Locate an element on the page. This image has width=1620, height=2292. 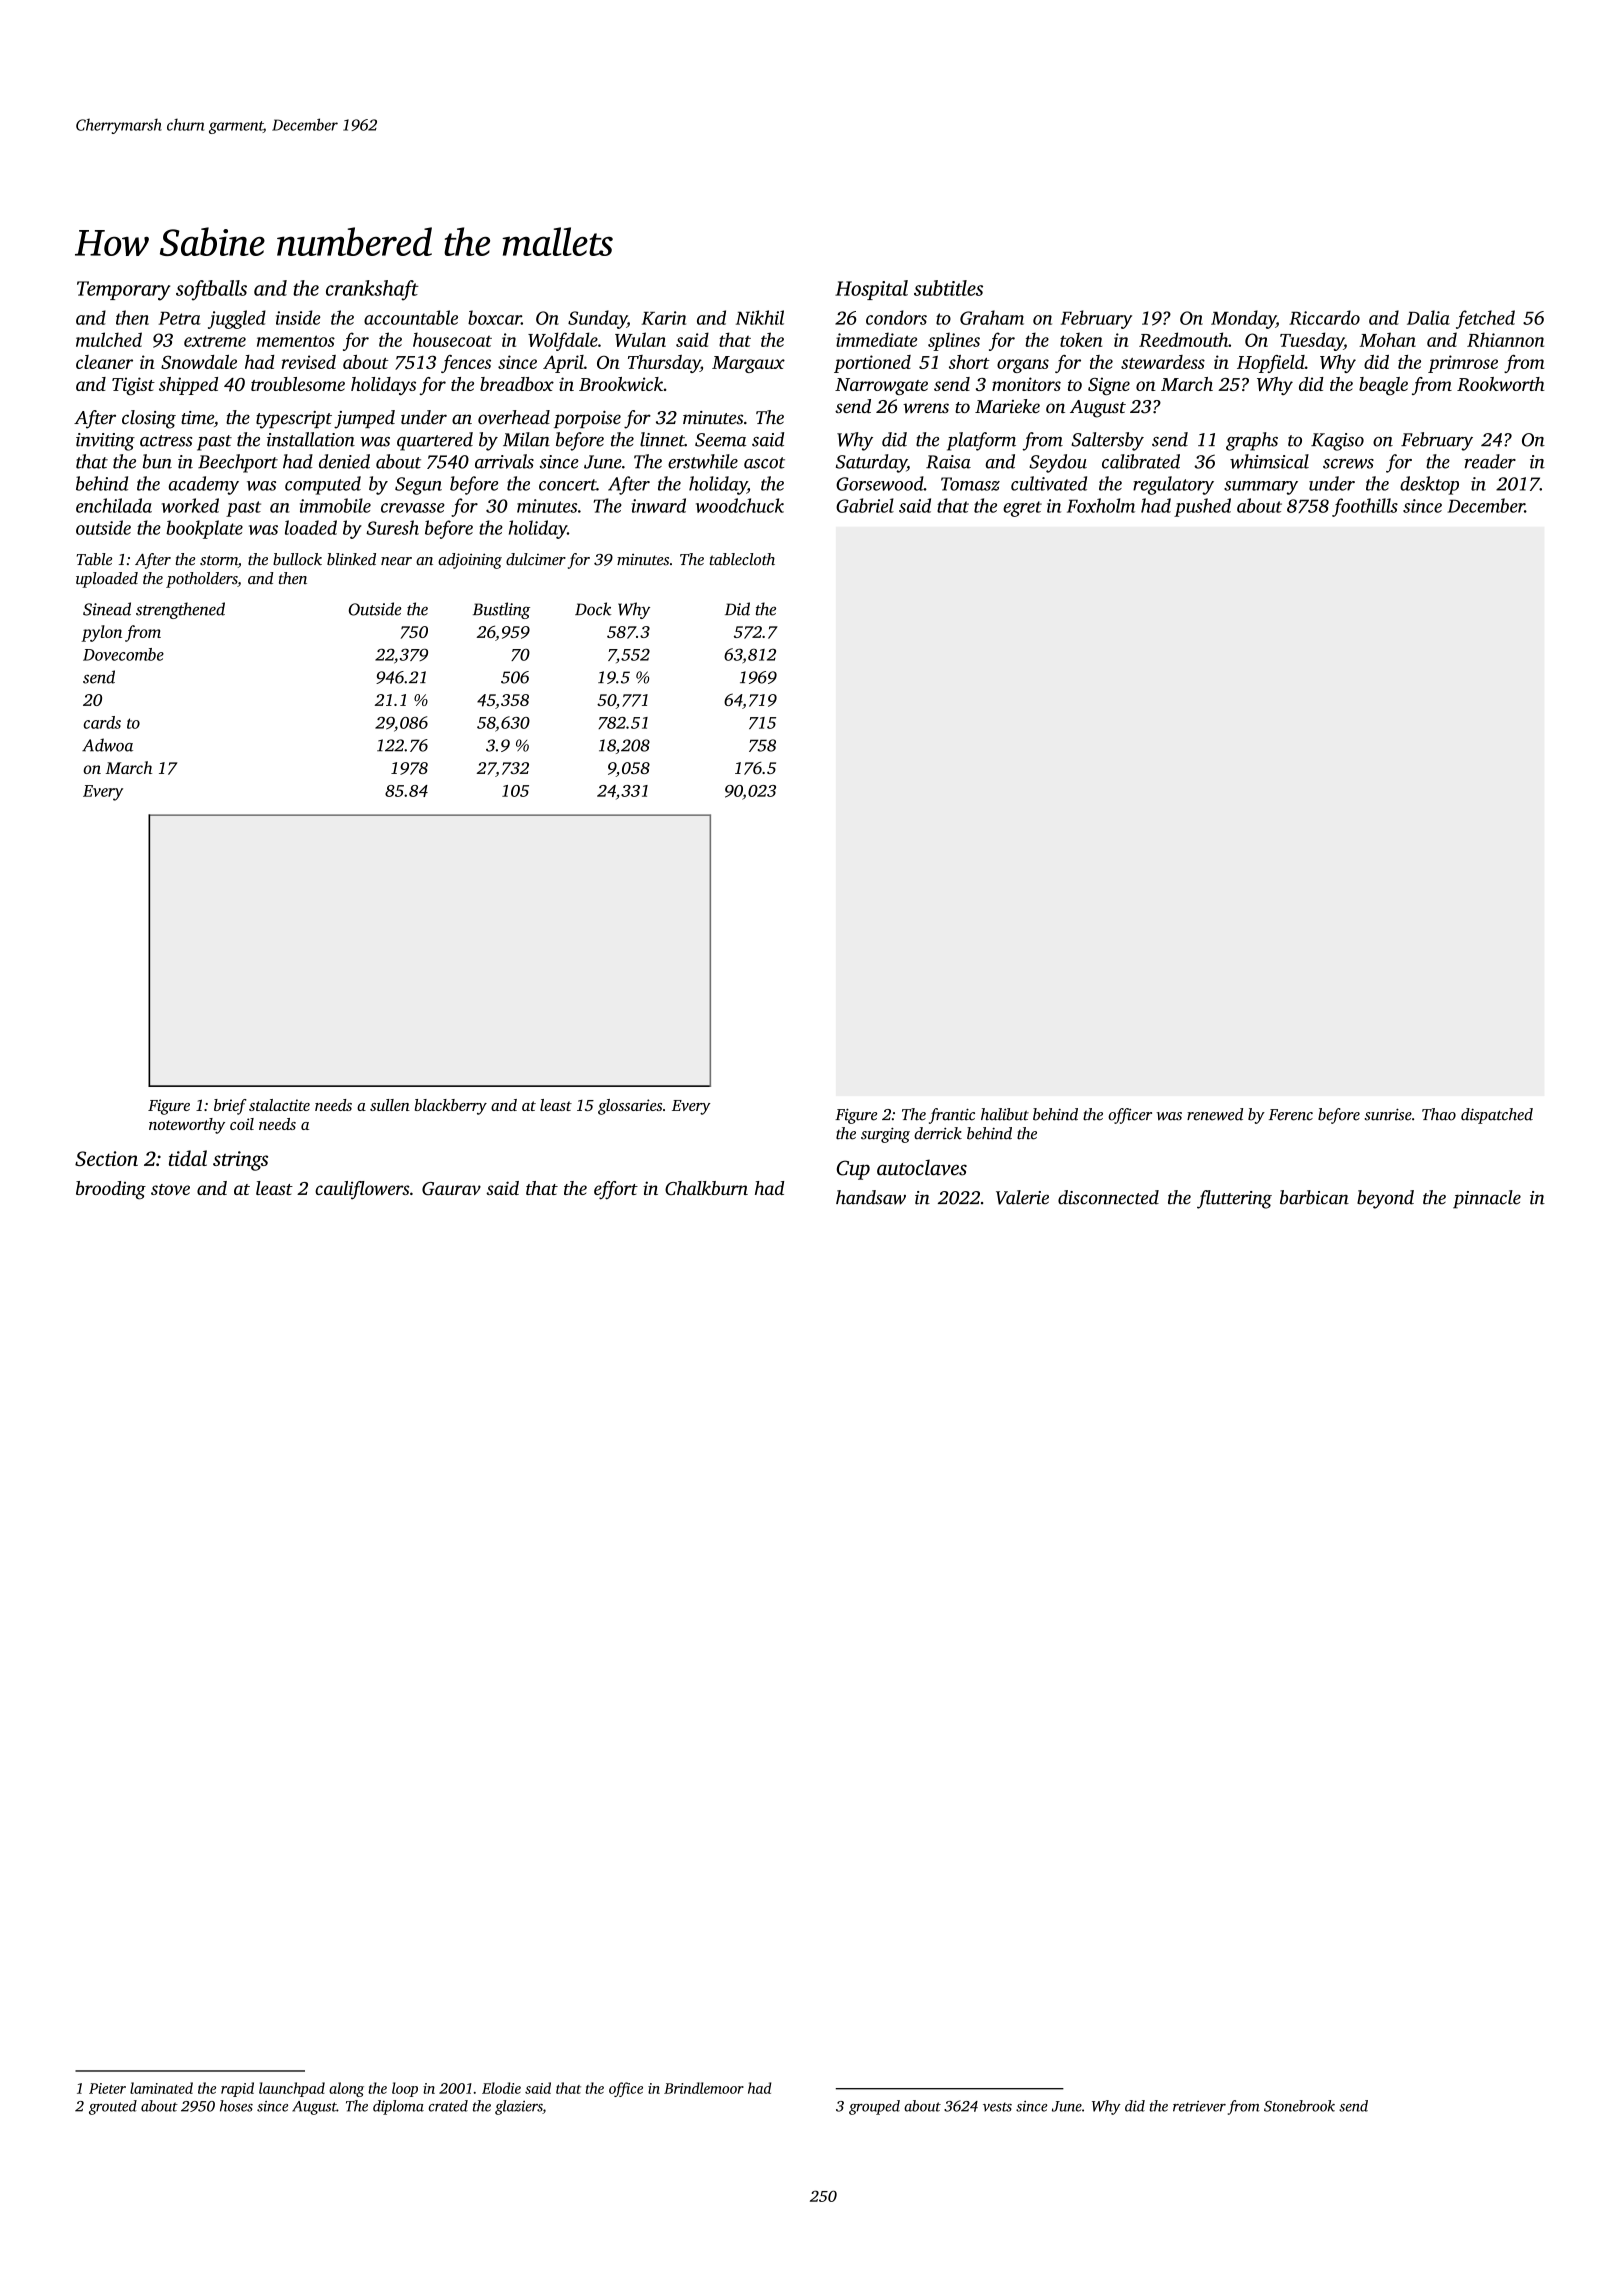
along is located at coordinates (346, 2089).
